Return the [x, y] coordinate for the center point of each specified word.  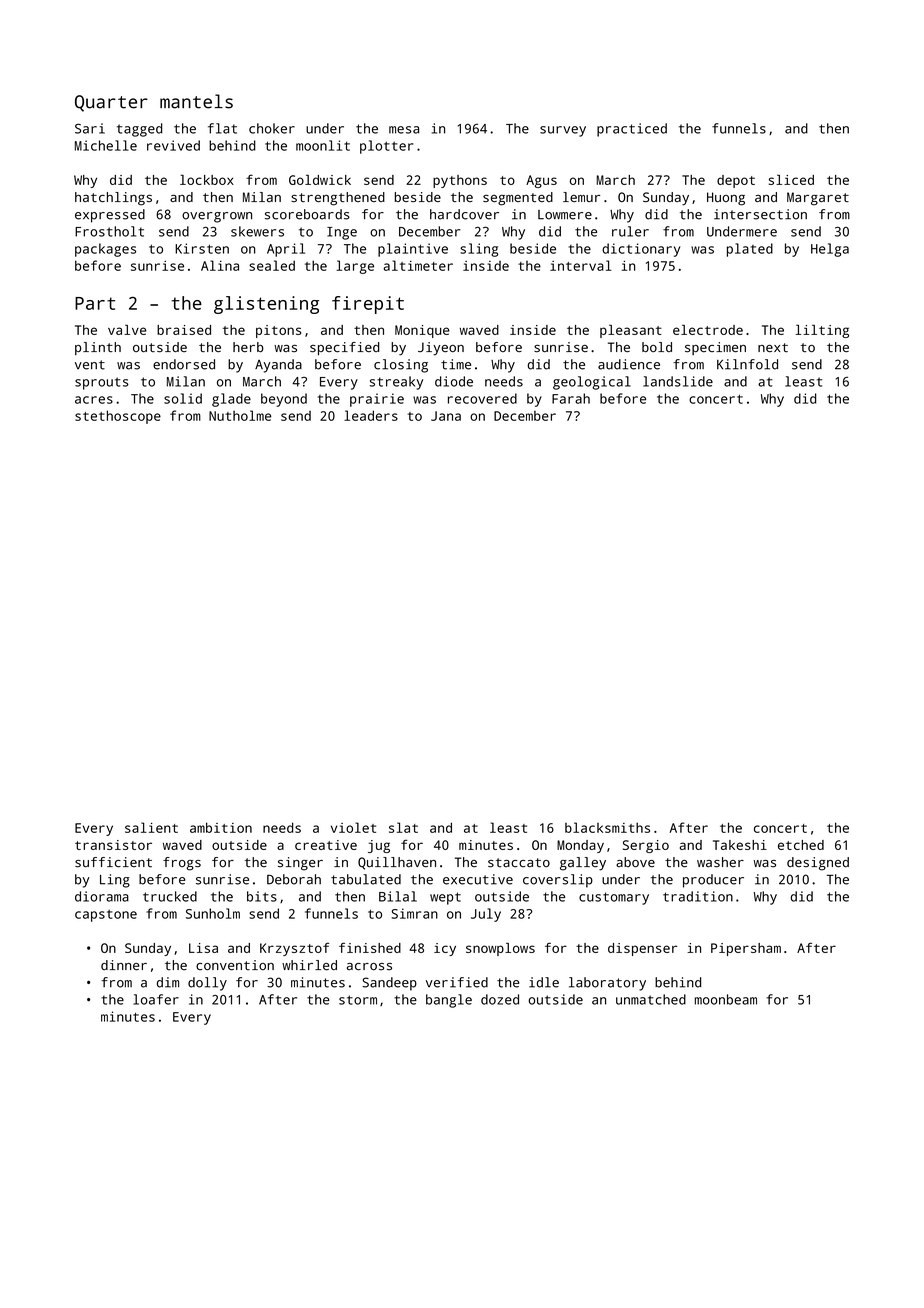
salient [151, 827]
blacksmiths [607, 827]
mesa [404, 130]
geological [592, 383]
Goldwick [320, 179]
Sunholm [213, 913]
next [773, 348]
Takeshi [740, 845]
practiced [632, 130]
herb [248, 347]
